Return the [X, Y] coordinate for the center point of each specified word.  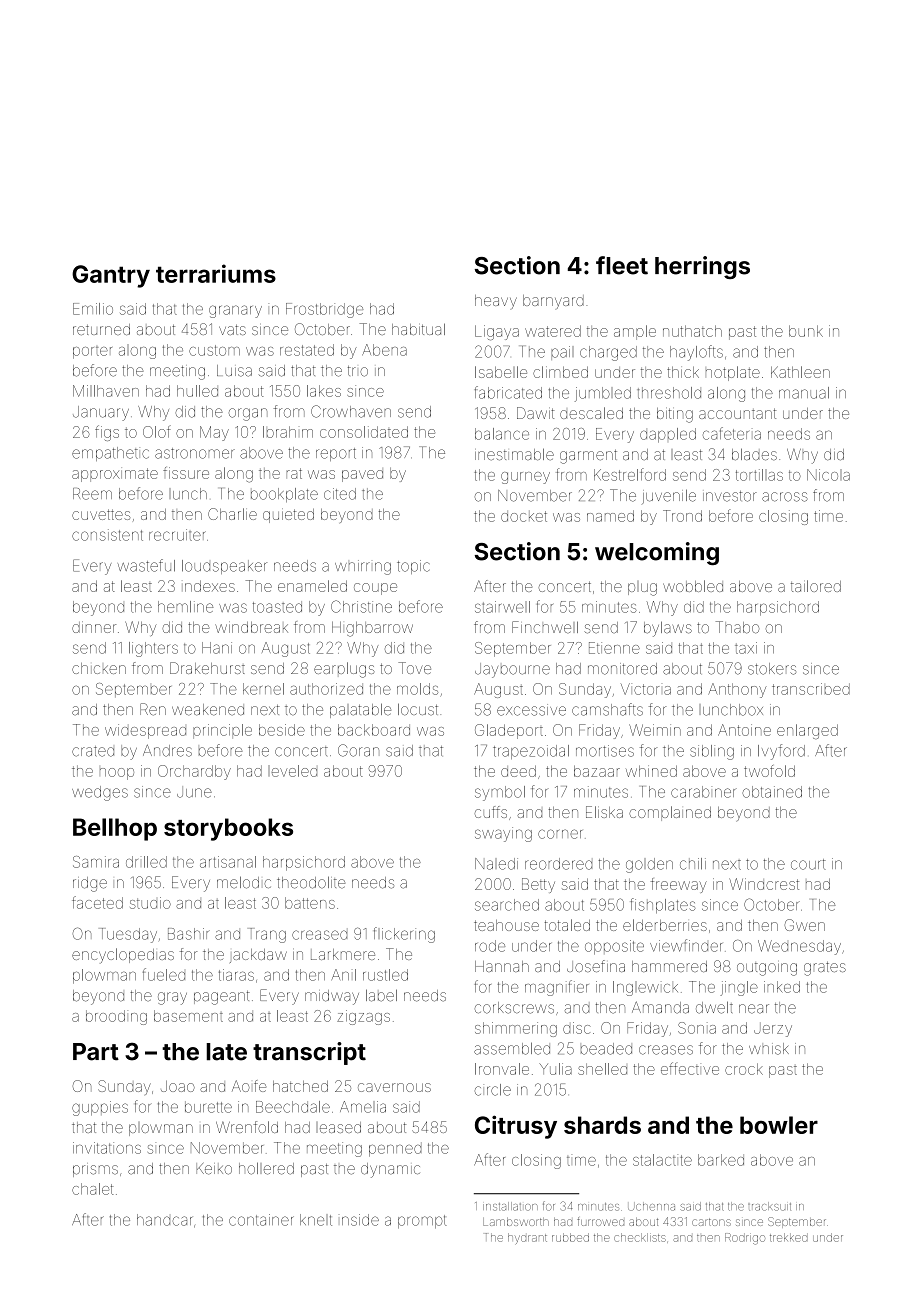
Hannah [502, 966]
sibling [712, 752]
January [101, 413]
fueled [164, 974]
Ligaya [497, 332]
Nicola [828, 475]
